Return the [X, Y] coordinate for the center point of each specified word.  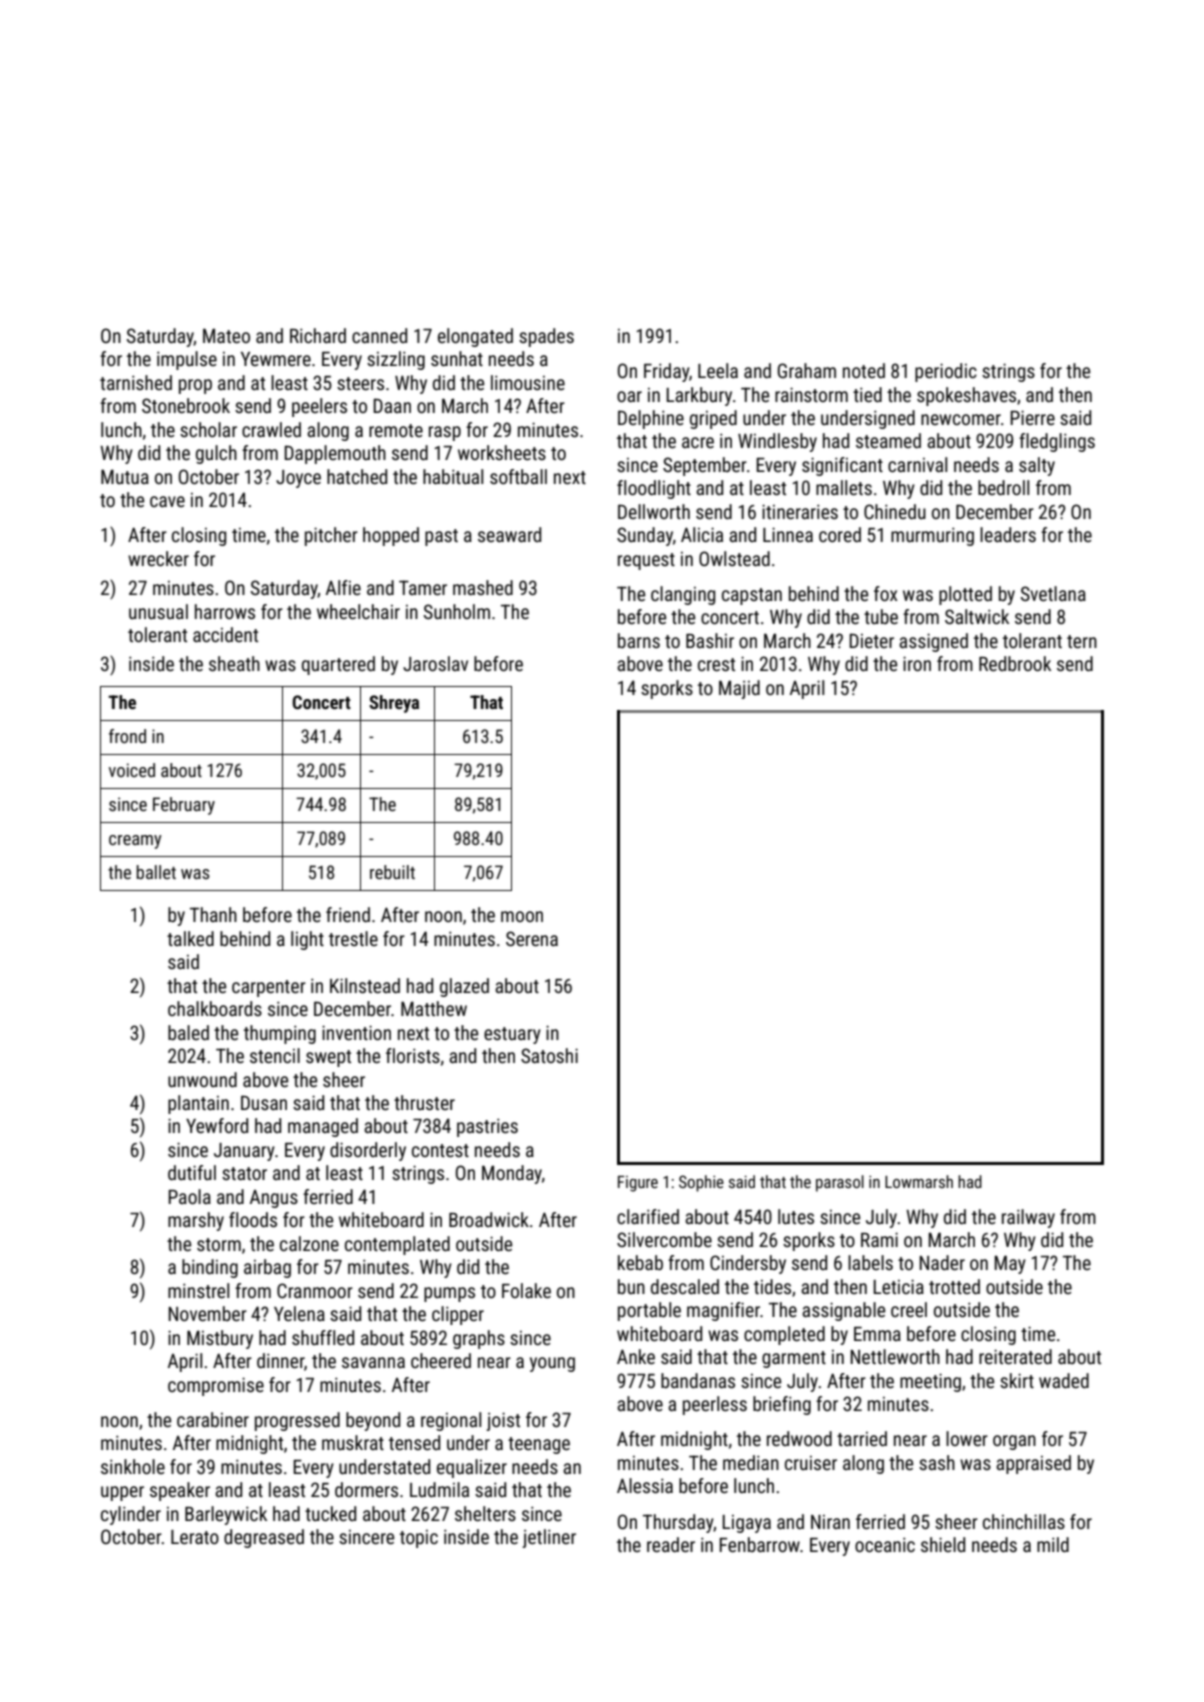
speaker [180, 1491]
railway [1028, 1218]
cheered [441, 1360]
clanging [683, 595]
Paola [189, 1196]
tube [881, 616]
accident [225, 634]
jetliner [549, 1538]
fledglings [1057, 442]
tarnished [136, 382]
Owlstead [734, 558]
